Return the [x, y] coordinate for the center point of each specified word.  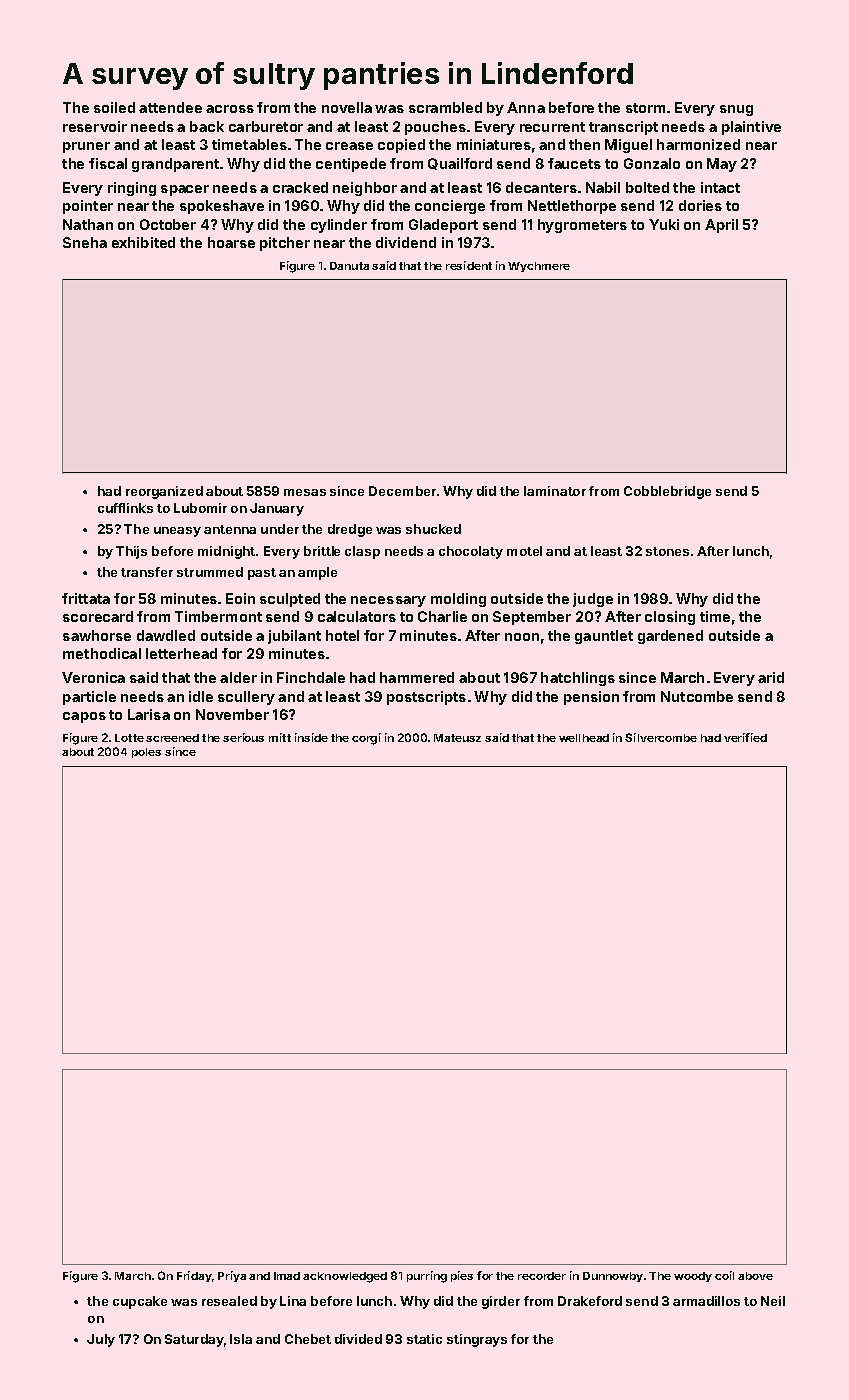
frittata [86, 598]
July [101, 1340]
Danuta [349, 266]
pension [591, 698]
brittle [322, 551]
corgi [366, 739]
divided [358, 1339]
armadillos [706, 1301]
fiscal [108, 163]
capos [84, 717]
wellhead [584, 738]
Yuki [664, 224]
